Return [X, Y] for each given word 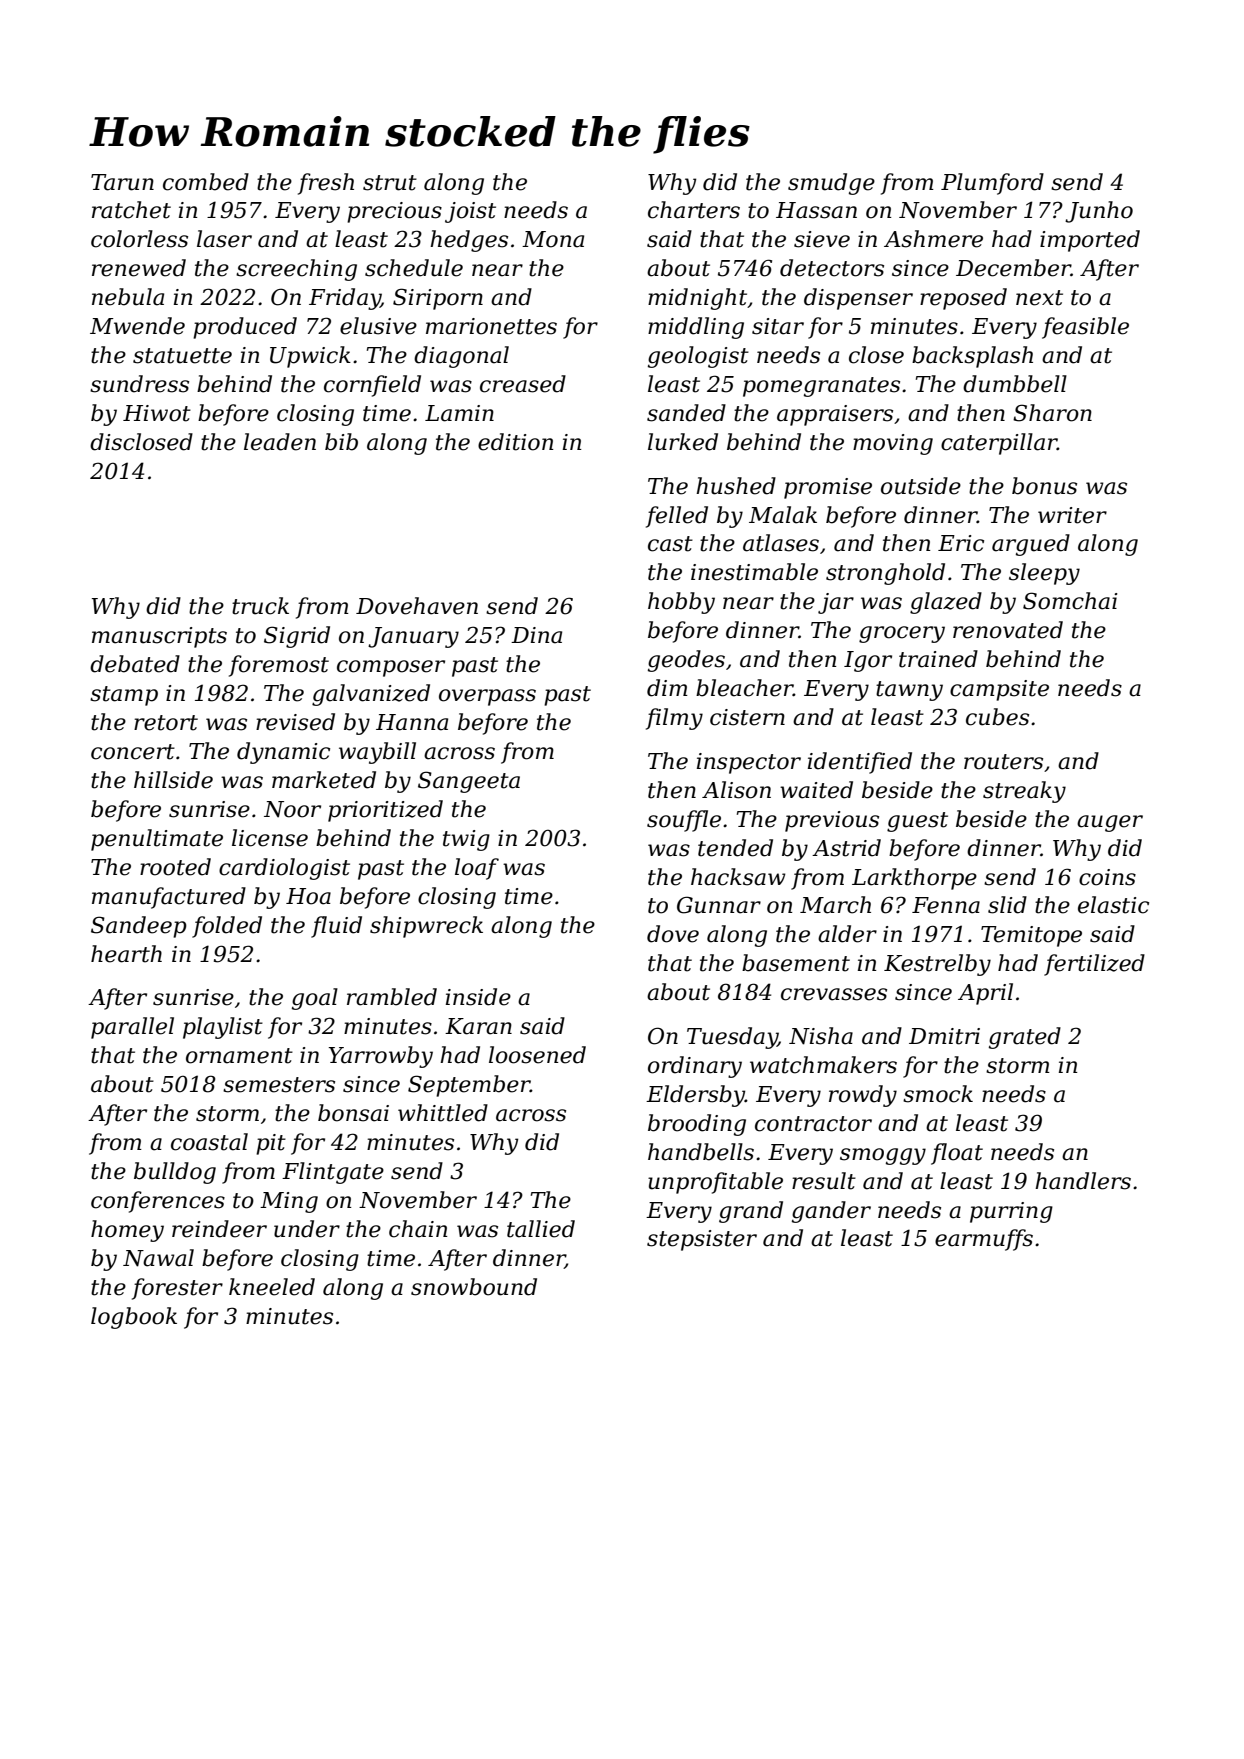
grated [1025, 1038]
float [957, 1154]
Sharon [1052, 413]
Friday [345, 299]
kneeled [272, 1287]
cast [670, 544]
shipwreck [426, 927]
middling [696, 328]
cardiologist [284, 869]
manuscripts [159, 637]
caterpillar [999, 444]
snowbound [474, 1287]
